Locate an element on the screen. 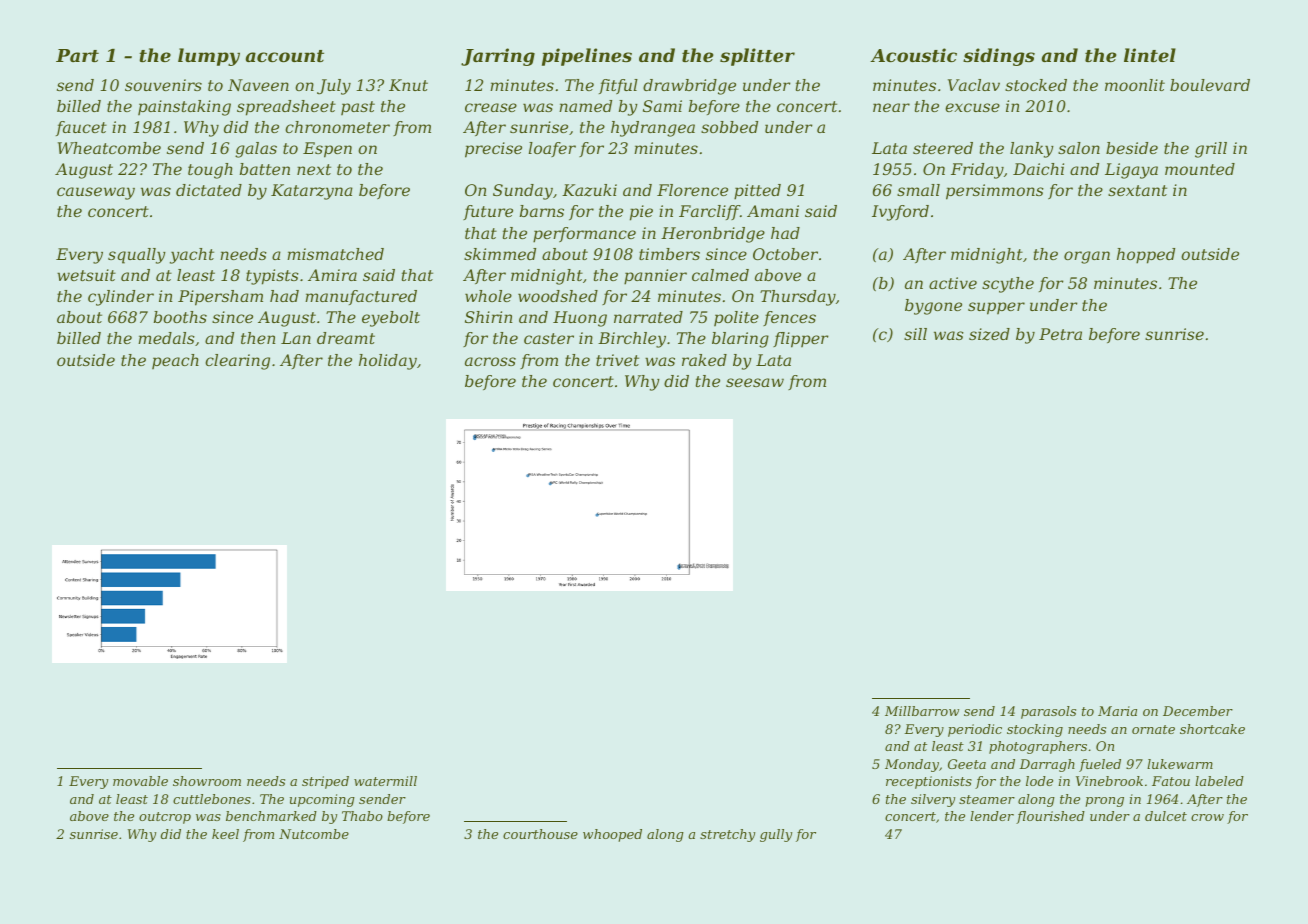  clearing is located at coordinates (237, 362).
